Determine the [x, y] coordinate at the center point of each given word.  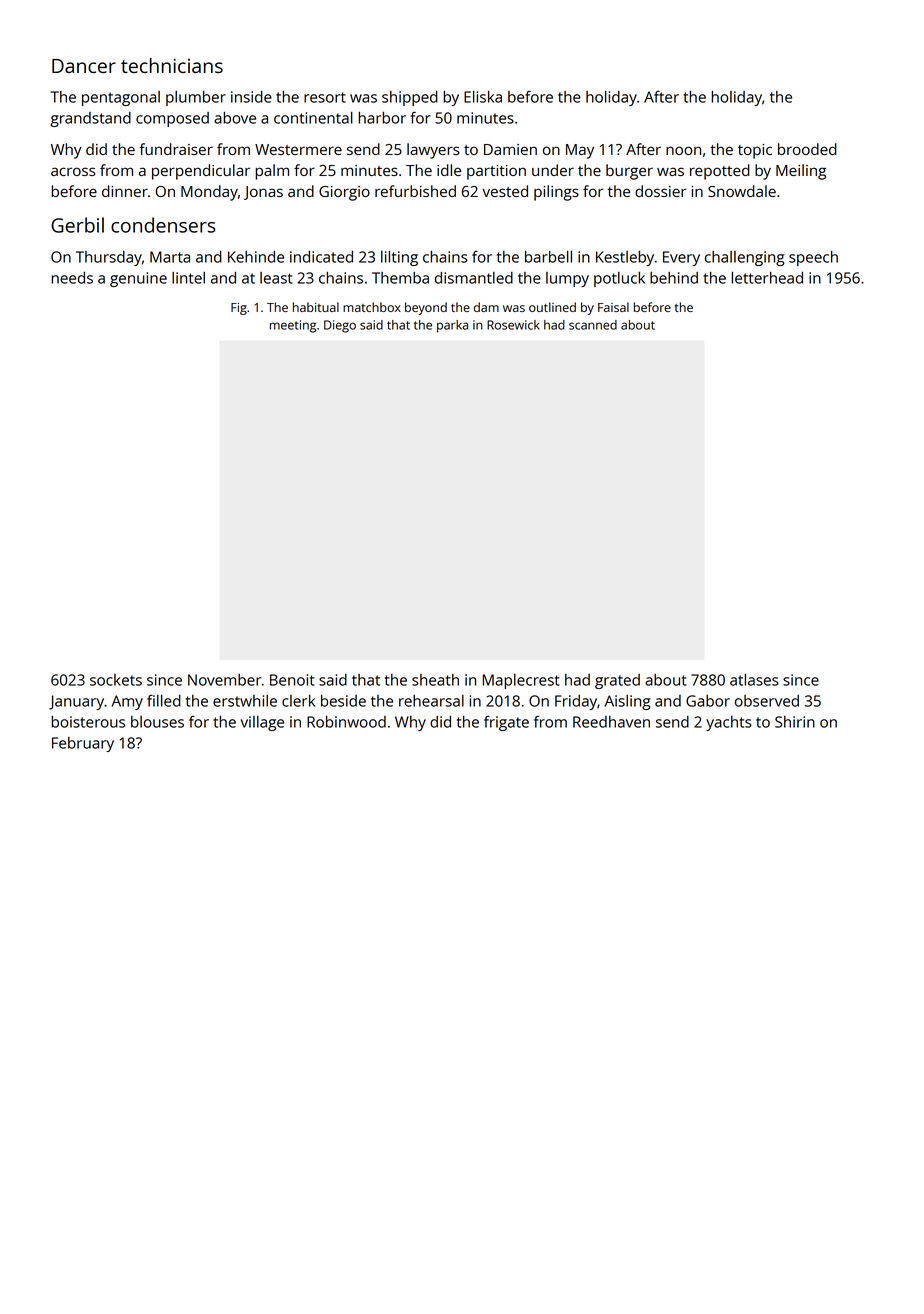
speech [813, 258]
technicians [172, 65]
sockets [116, 680]
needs [72, 278]
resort [325, 97]
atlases [754, 680]
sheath [435, 680]
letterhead [767, 278]
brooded [807, 149]
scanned [593, 325]
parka [452, 326]
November [224, 680]
